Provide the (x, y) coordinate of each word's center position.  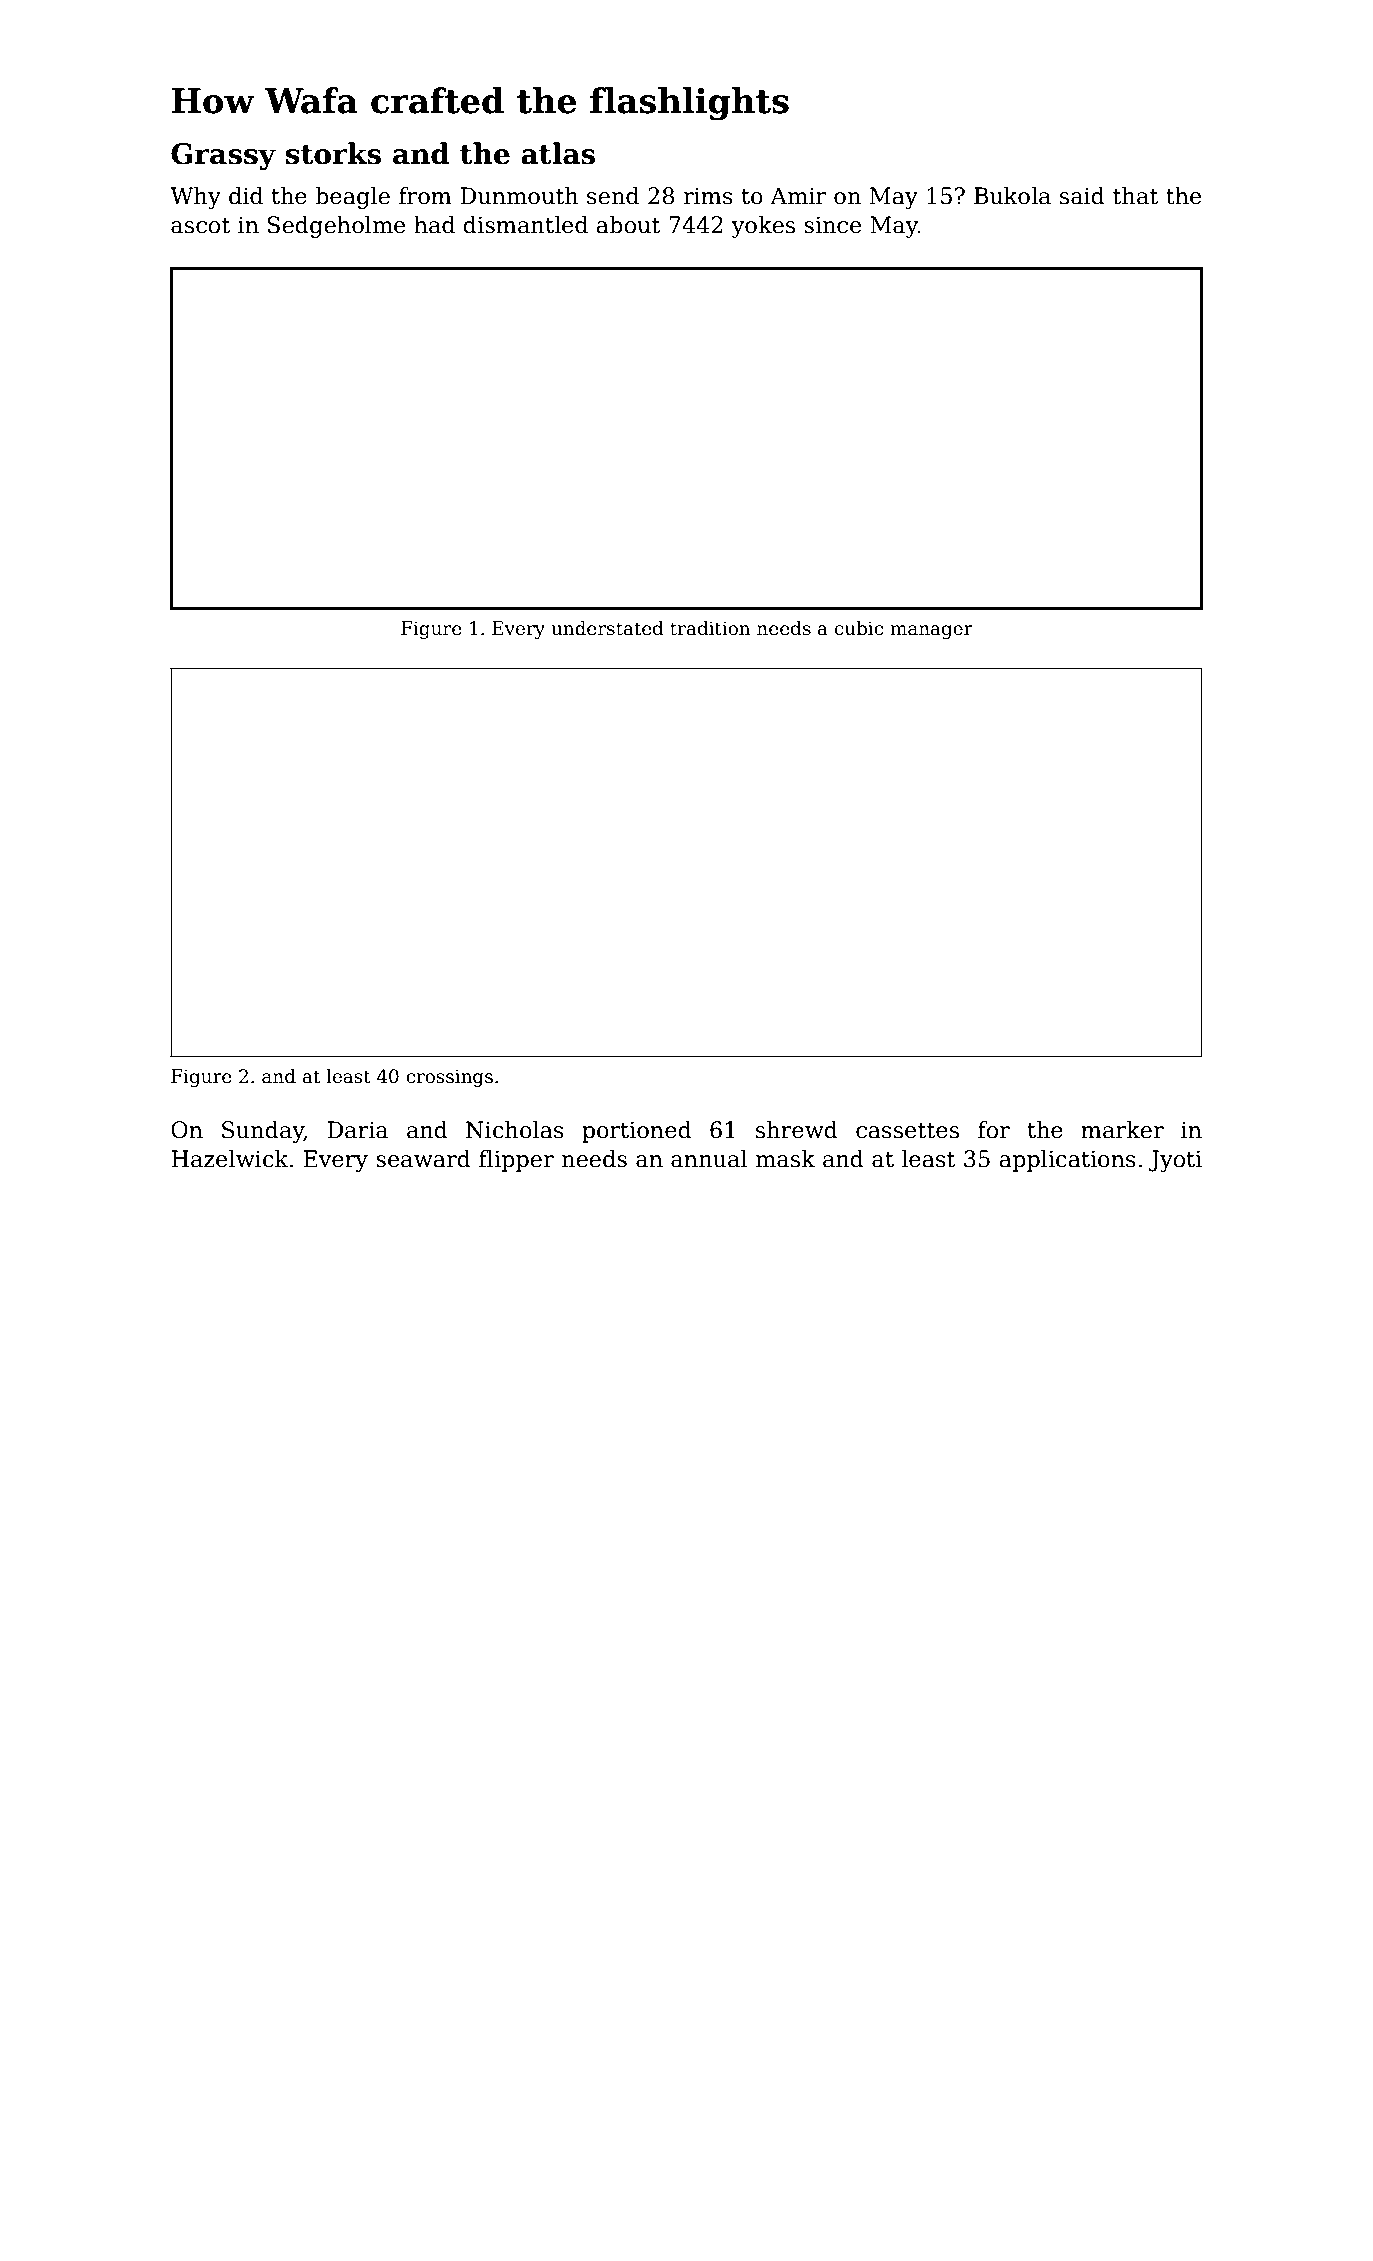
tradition (710, 628)
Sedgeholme (336, 227)
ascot (200, 226)
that (1135, 196)
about (628, 225)
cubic (859, 628)
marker (1122, 1130)
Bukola (1012, 196)
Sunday (263, 1132)
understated (607, 628)
